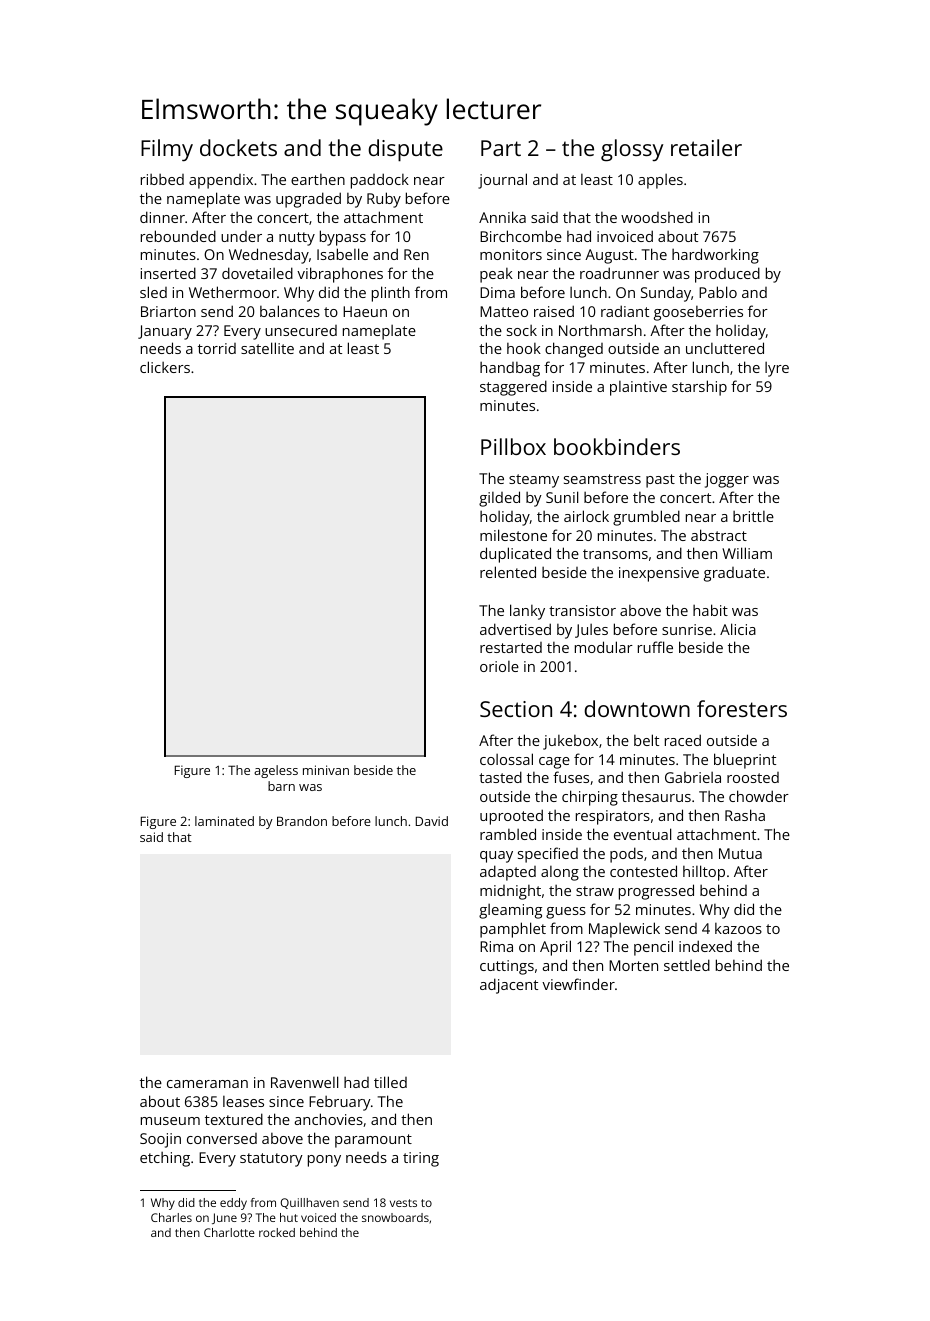 The image size is (930, 1321). What do you see at coordinates (276, 771) in the screenshot?
I see `ageless` at bounding box center [276, 771].
